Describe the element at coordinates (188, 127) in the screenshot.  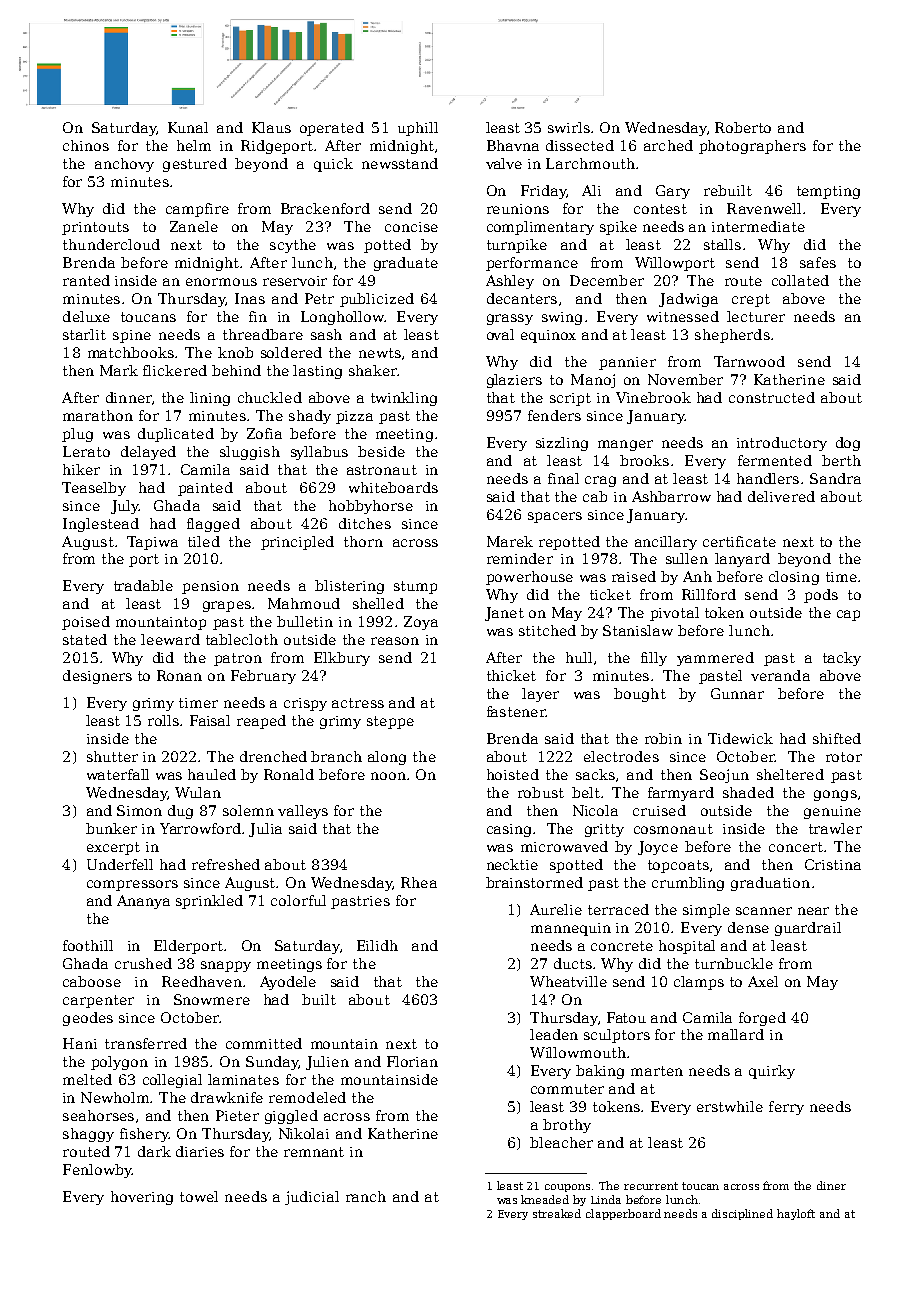
I see `Kunal` at that location.
